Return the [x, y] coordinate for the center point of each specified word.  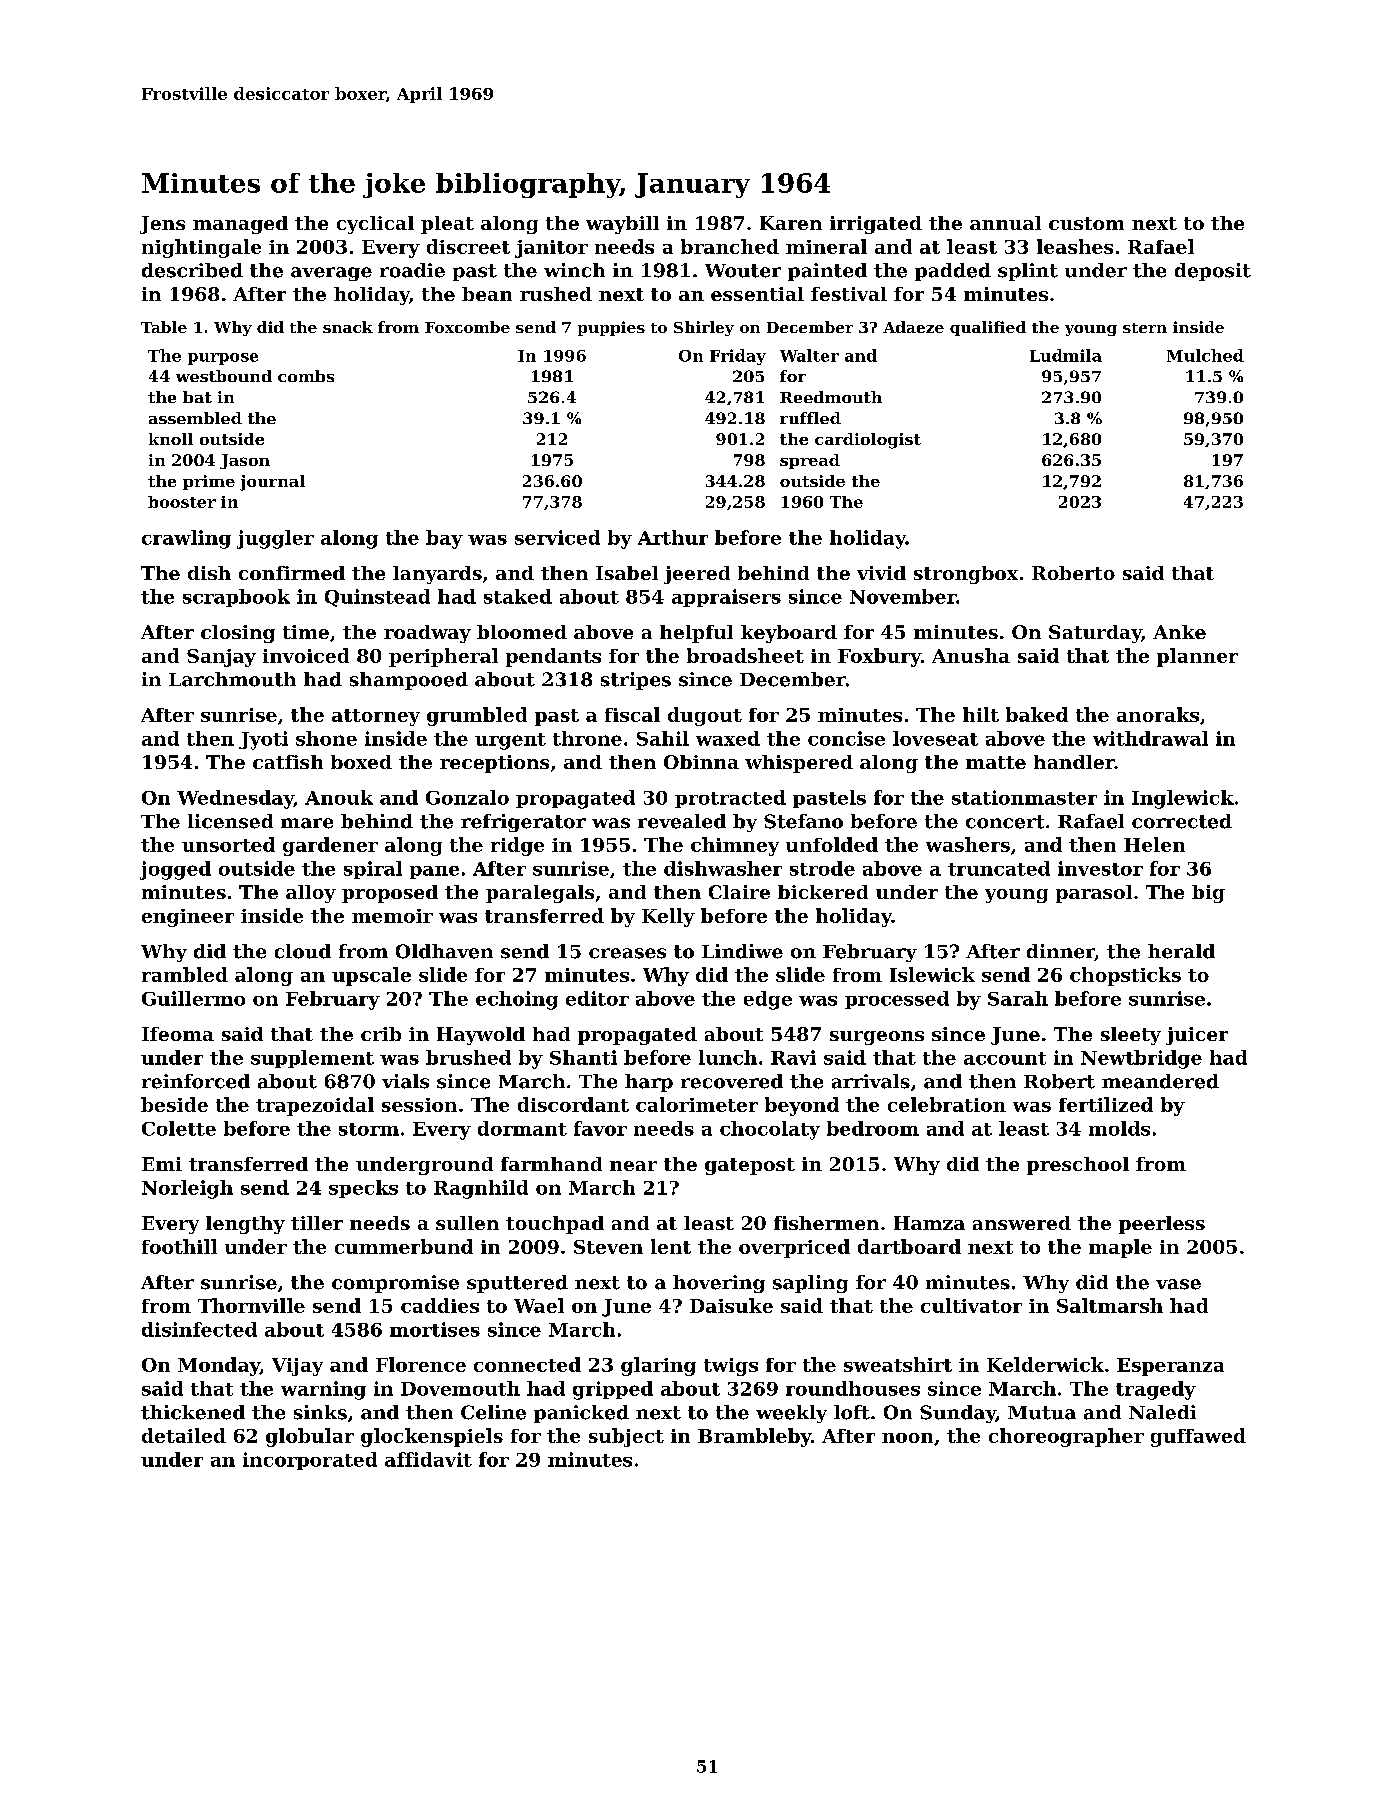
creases [627, 953]
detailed [184, 1435]
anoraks [1158, 714]
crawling [186, 539]
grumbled [477, 716]
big [1208, 894]
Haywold [481, 1036]
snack [348, 327]
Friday [738, 357]
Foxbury [879, 657]
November [903, 596]
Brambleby [754, 1437]
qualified [988, 328]
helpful [696, 634]
